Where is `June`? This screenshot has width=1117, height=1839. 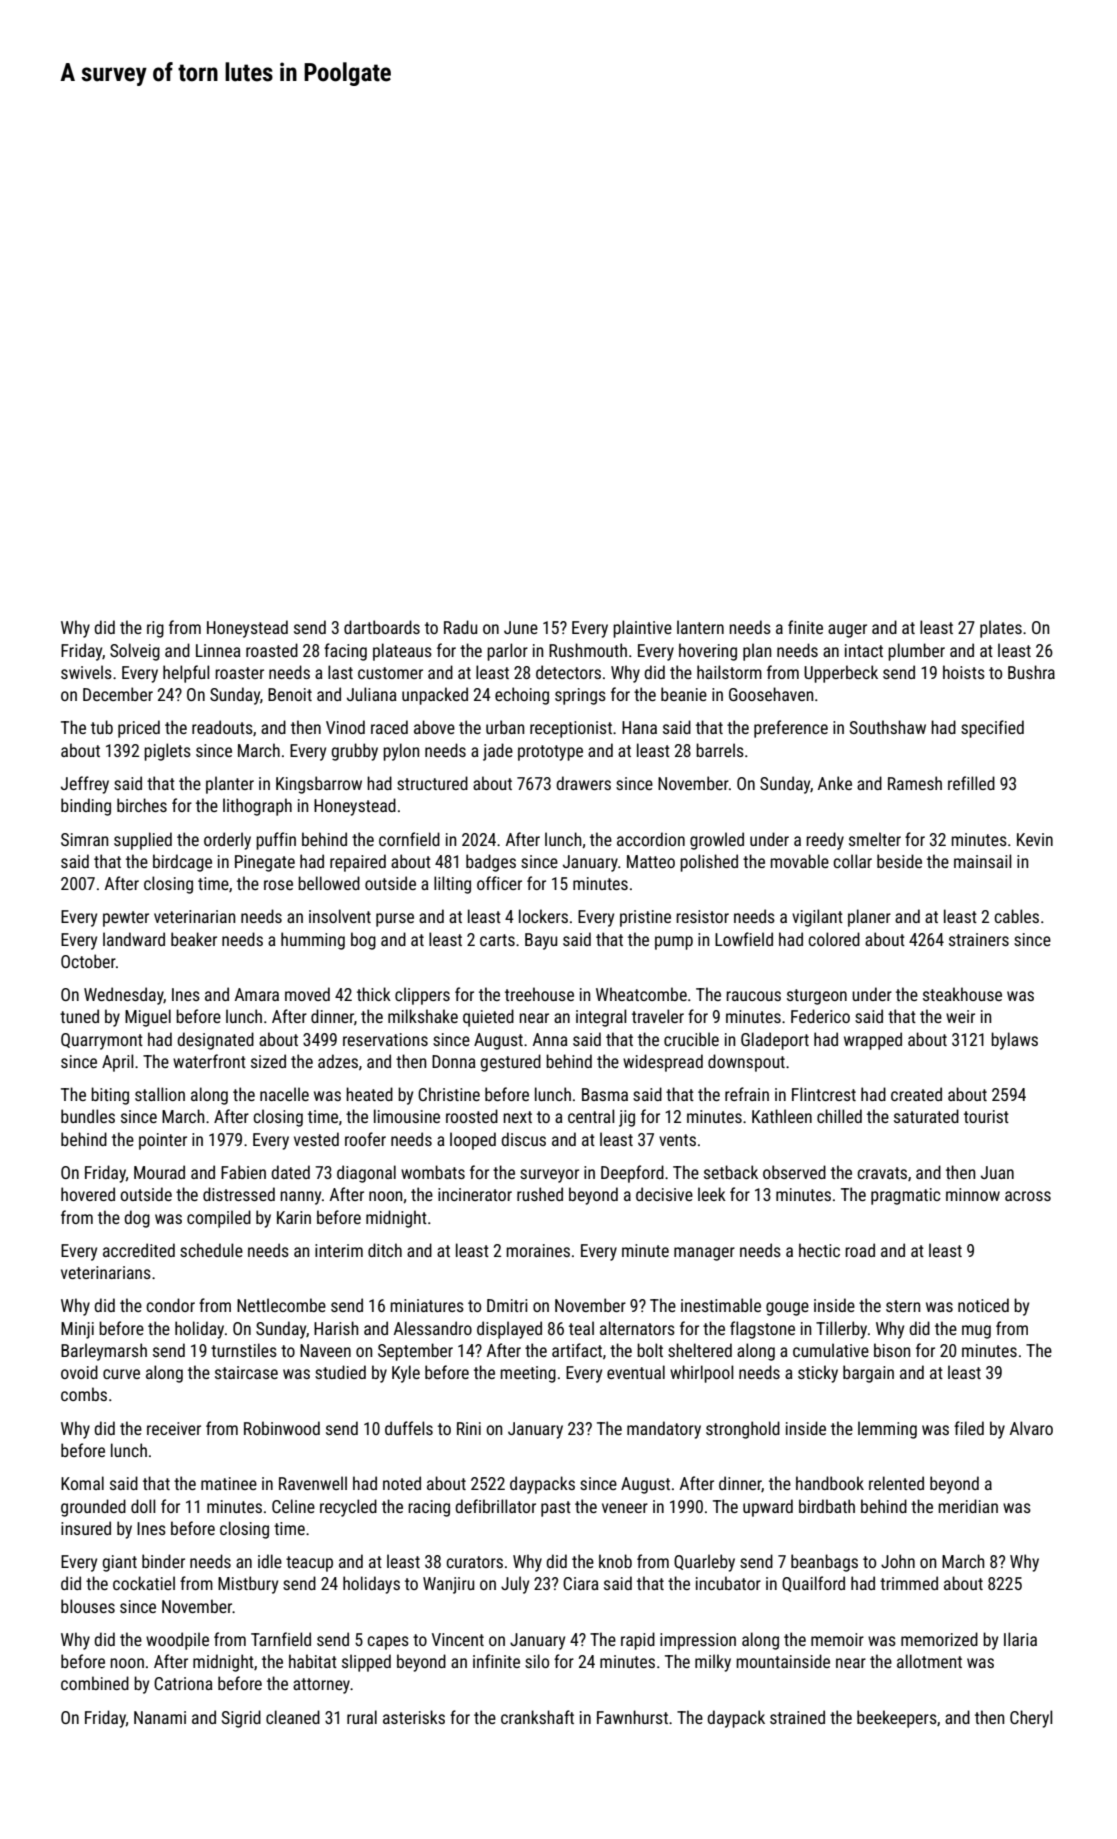 June is located at coordinates (521, 627).
